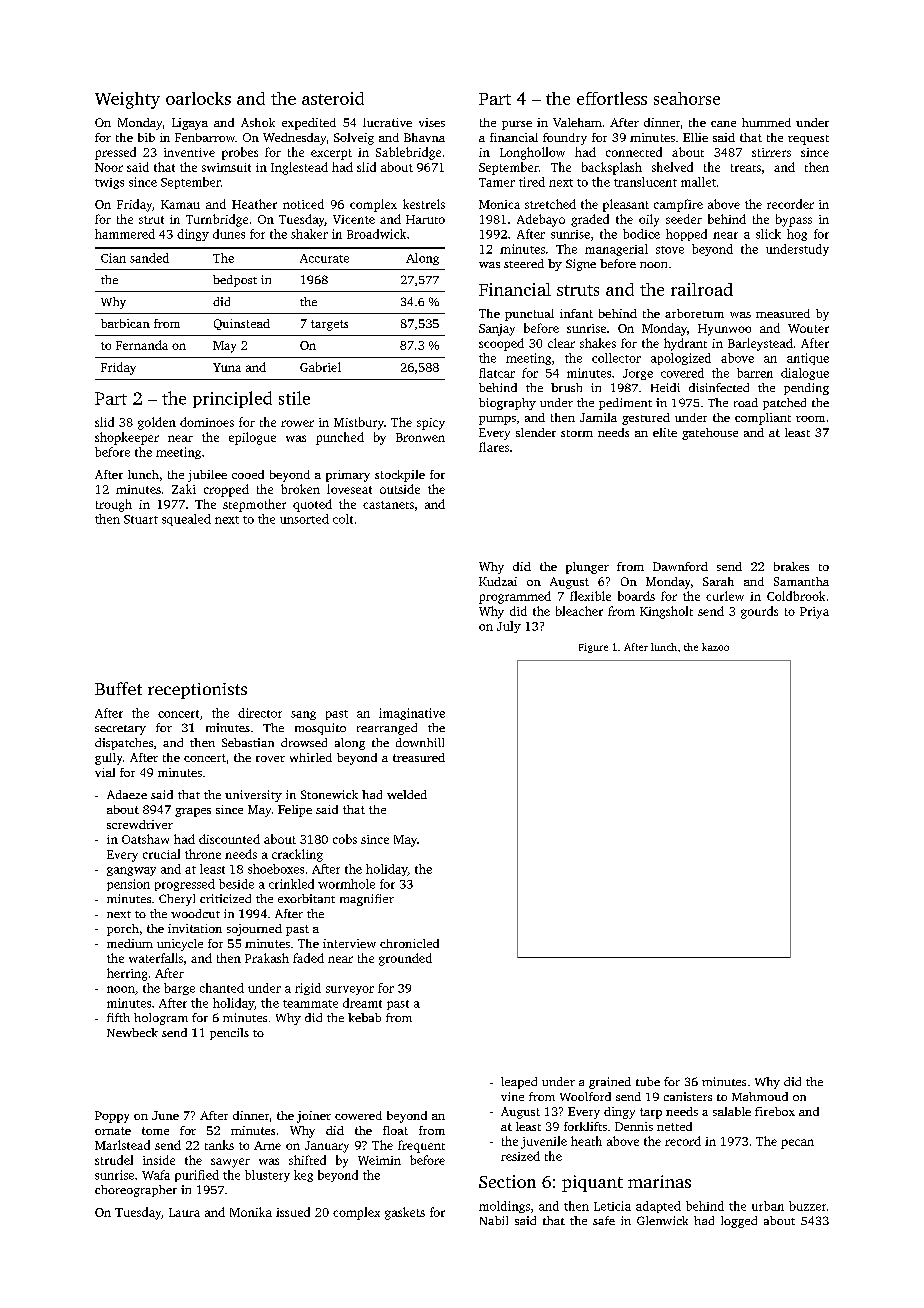 Image resolution: width=924 pixels, height=1308 pixels. What do you see at coordinates (127, 974) in the page?
I see `herring` at bounding box center [127, 974].
